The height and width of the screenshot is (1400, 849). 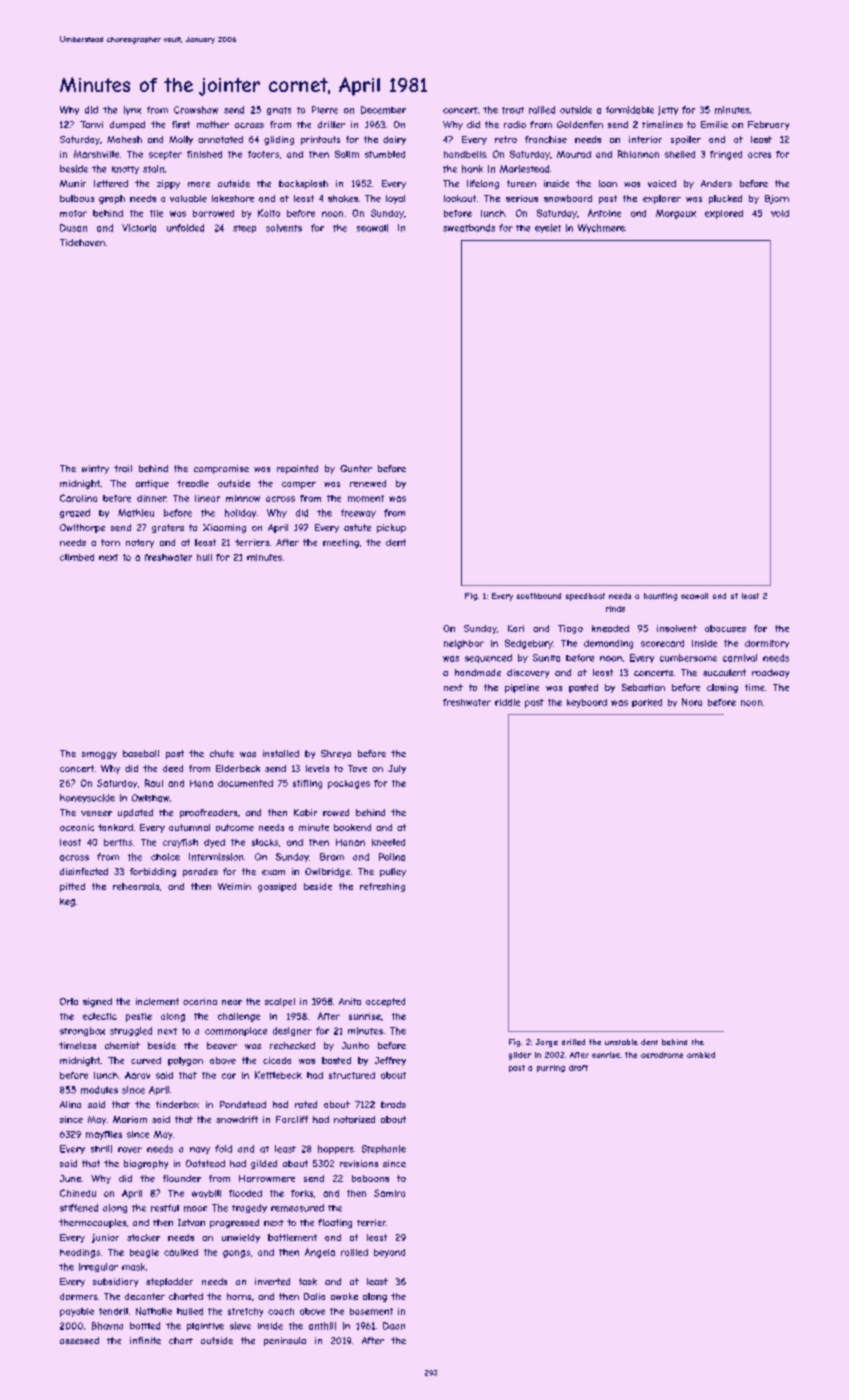 What do you see at coordinates (701, 1055) in the screenshot?
I see `ambled` at bounding box center [701, 1055].
